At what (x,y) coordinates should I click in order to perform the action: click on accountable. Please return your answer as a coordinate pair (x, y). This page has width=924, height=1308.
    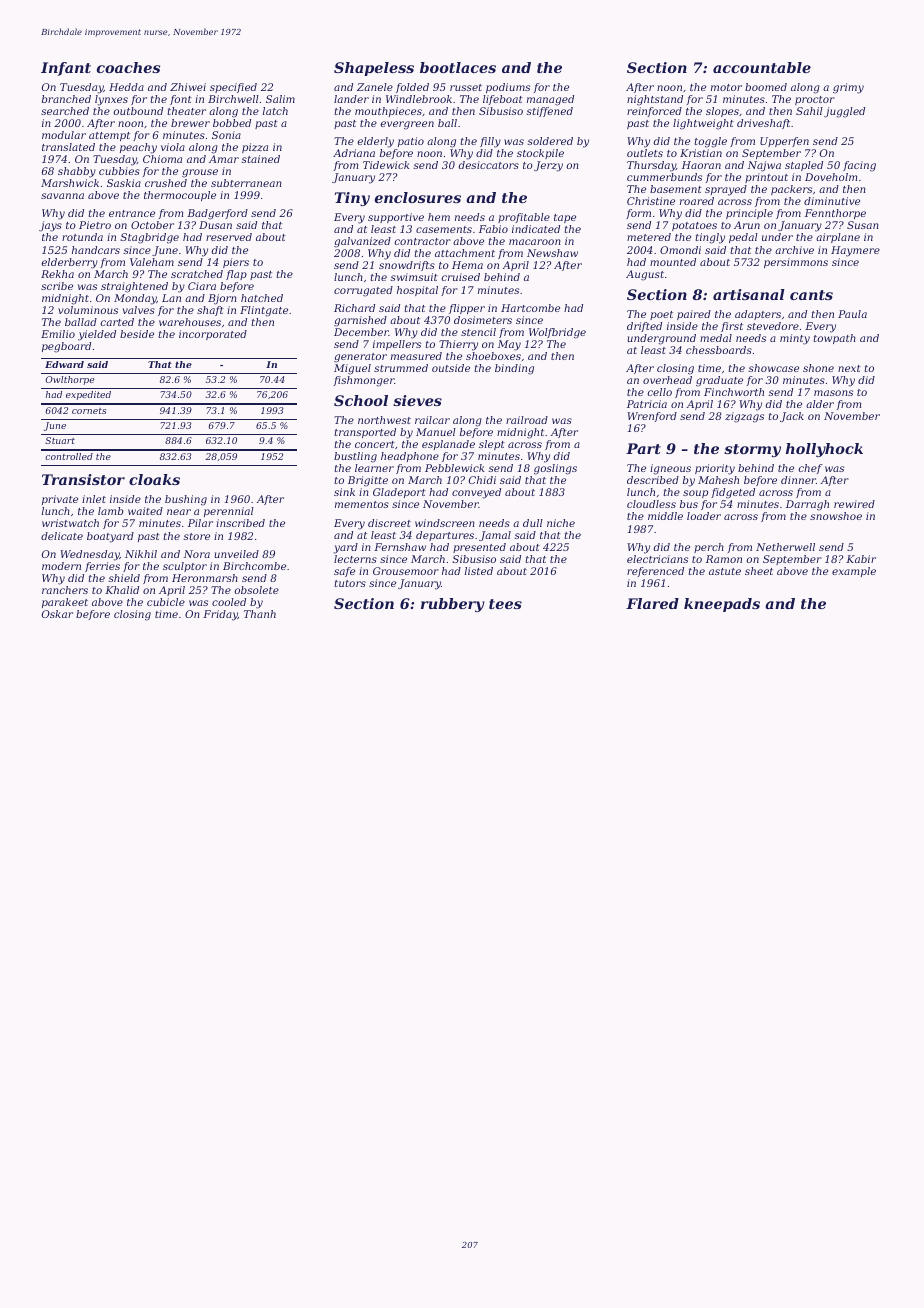
    Looking at the image, I should click on (762, 67).
